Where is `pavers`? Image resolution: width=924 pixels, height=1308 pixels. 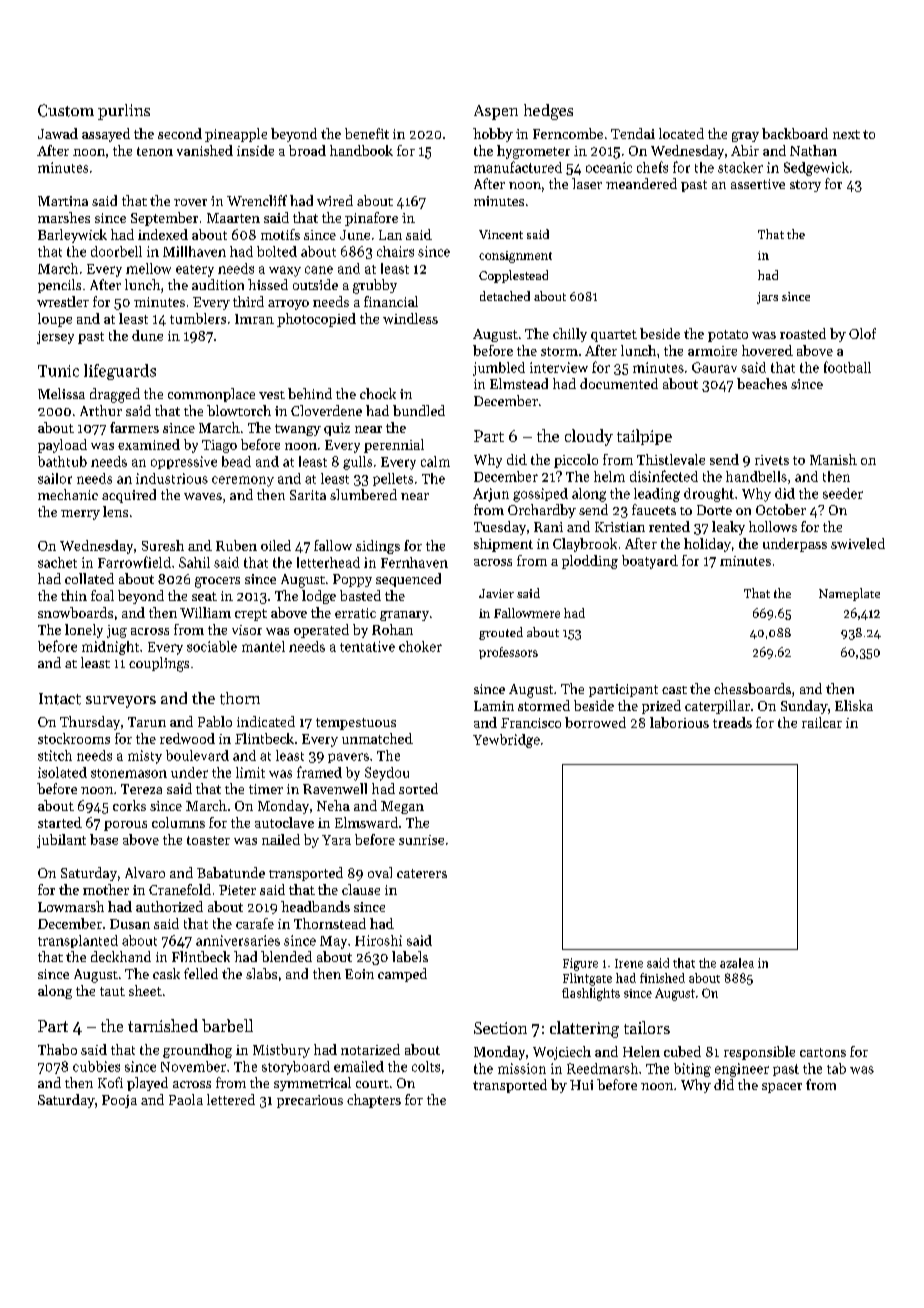 pavers is located at coordinates (348, 758).
